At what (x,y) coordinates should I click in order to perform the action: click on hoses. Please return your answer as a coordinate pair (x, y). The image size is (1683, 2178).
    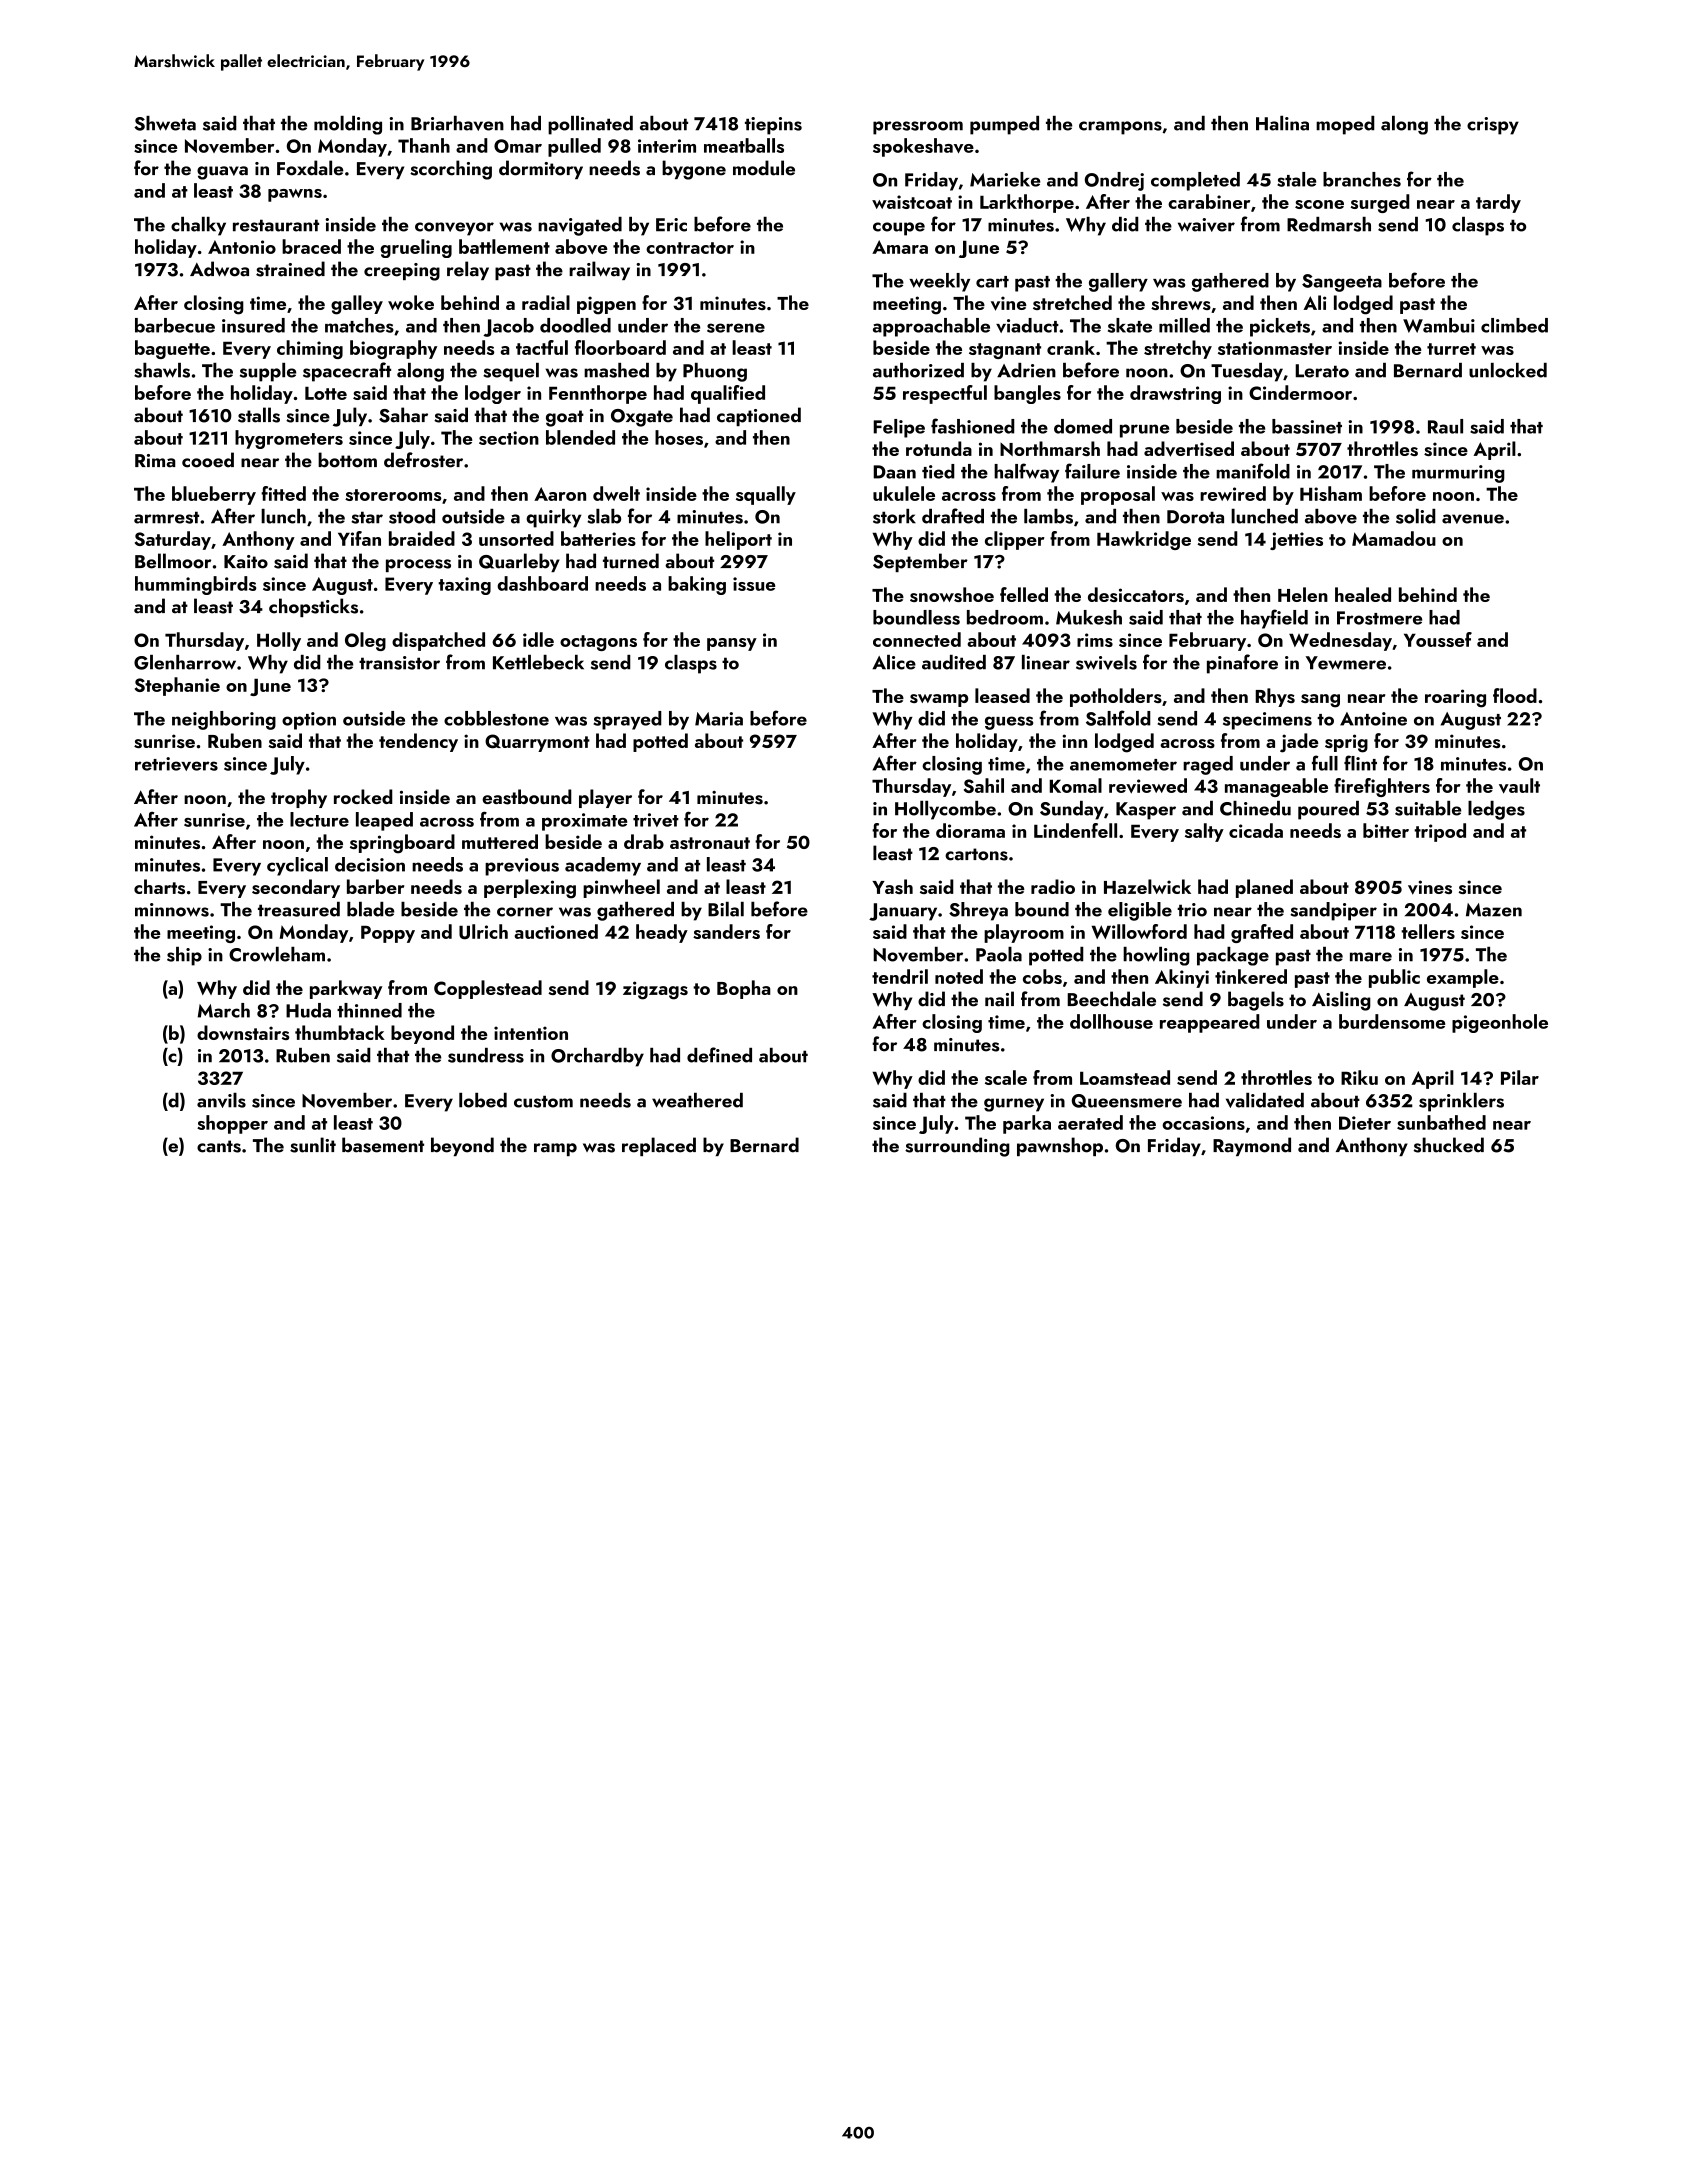
    Looking at the image, I should click on (679, 437).
